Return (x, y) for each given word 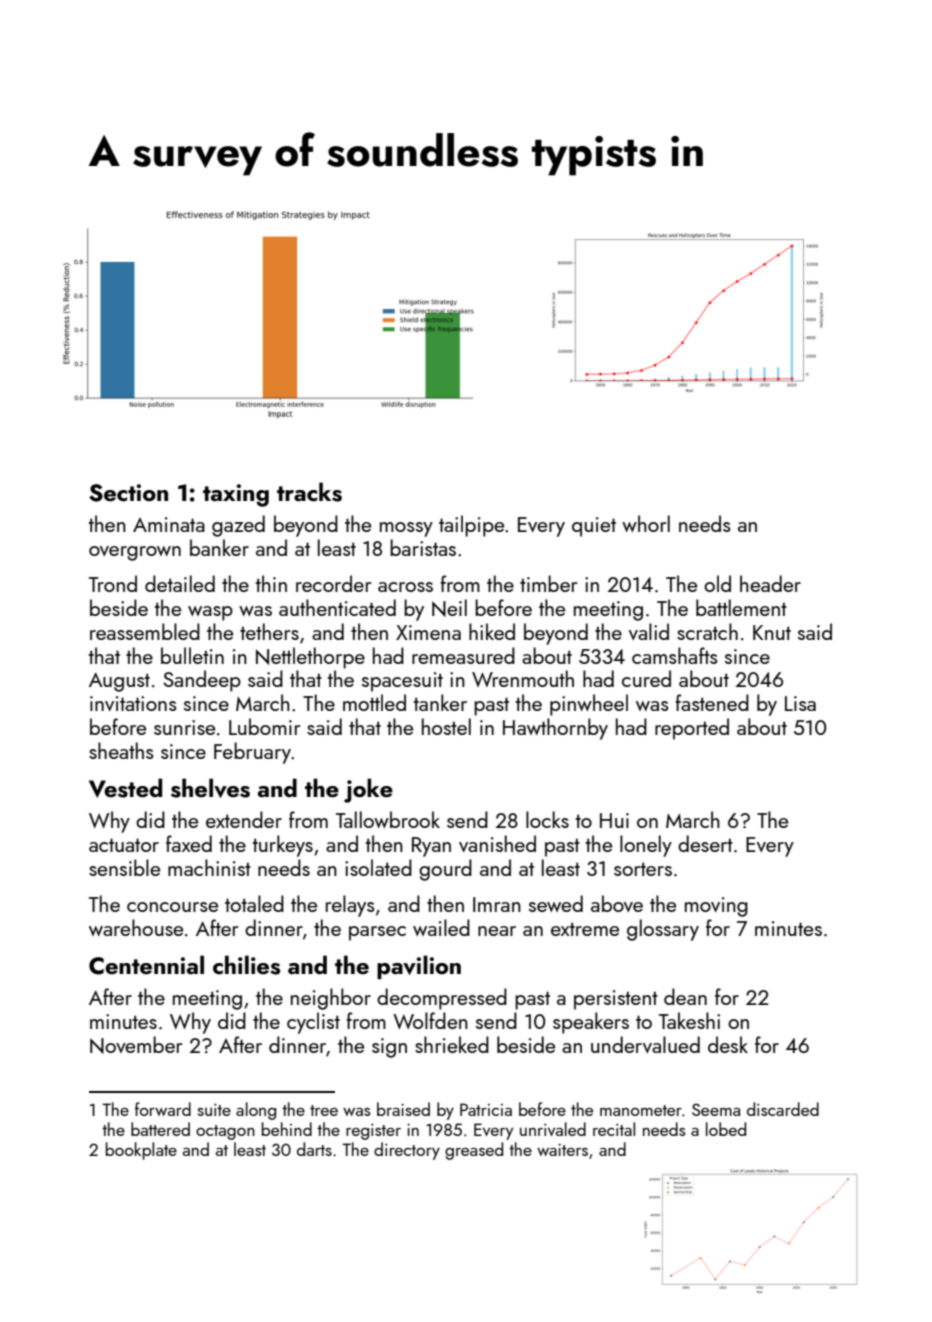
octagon (225, 1132)
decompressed (442, 999)
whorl (646, 523)
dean (685, 996)
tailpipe (471, 526)
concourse (172, 907)
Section (128, 493)
